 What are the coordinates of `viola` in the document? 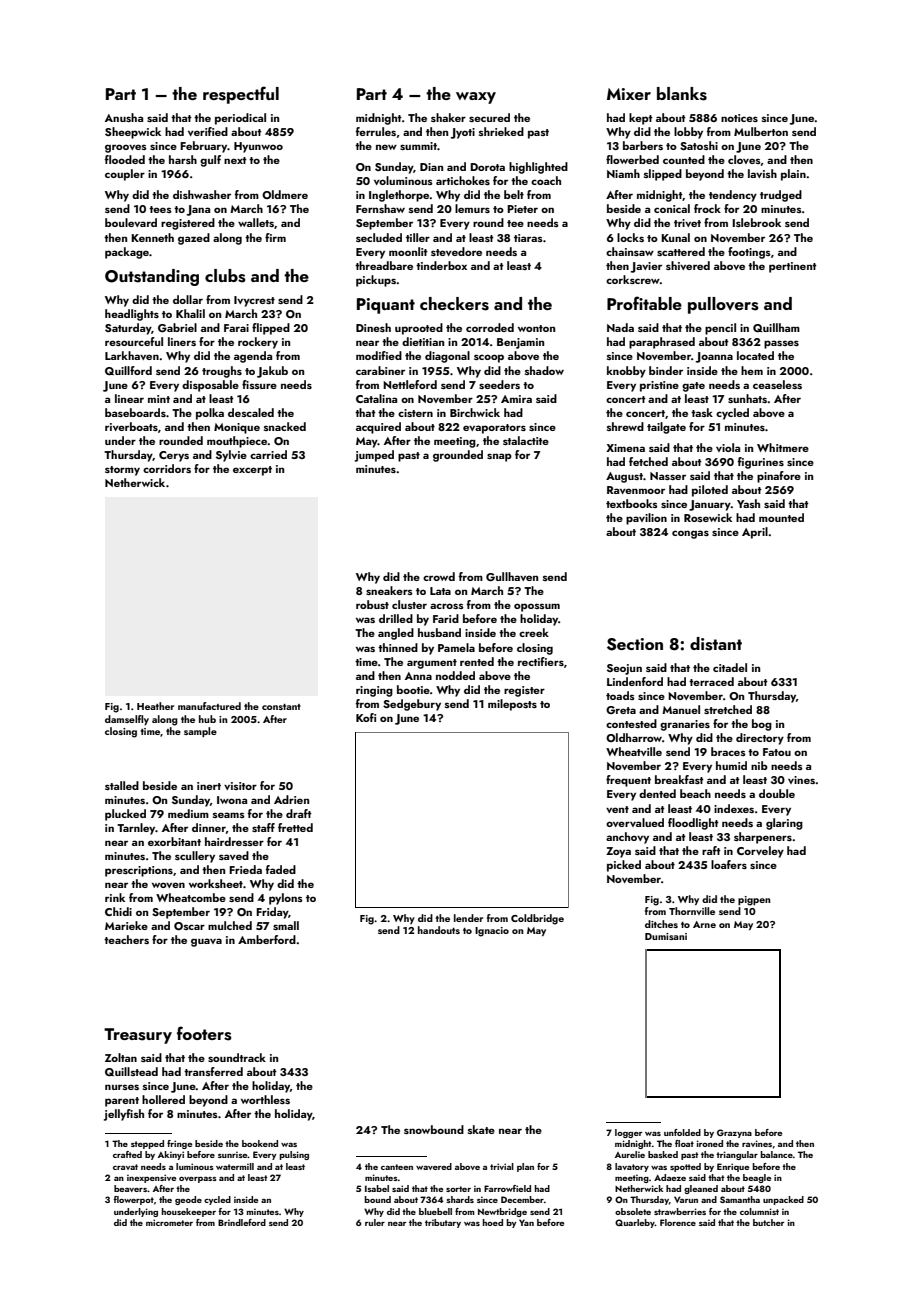 It's located at (728, 447).
